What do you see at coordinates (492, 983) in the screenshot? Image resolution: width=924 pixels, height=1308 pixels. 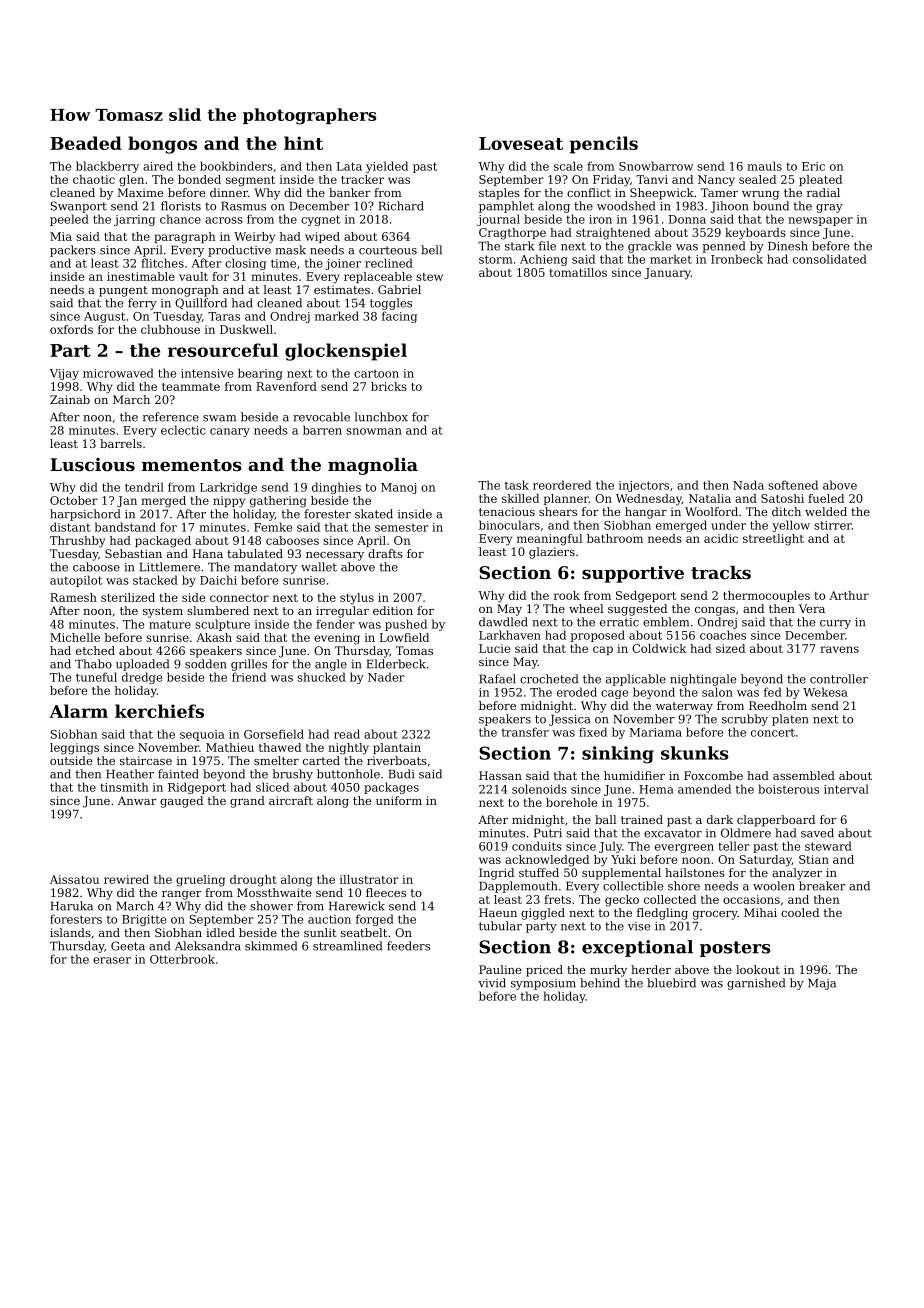 I see `vivid` at bounding box center [492, 983].
